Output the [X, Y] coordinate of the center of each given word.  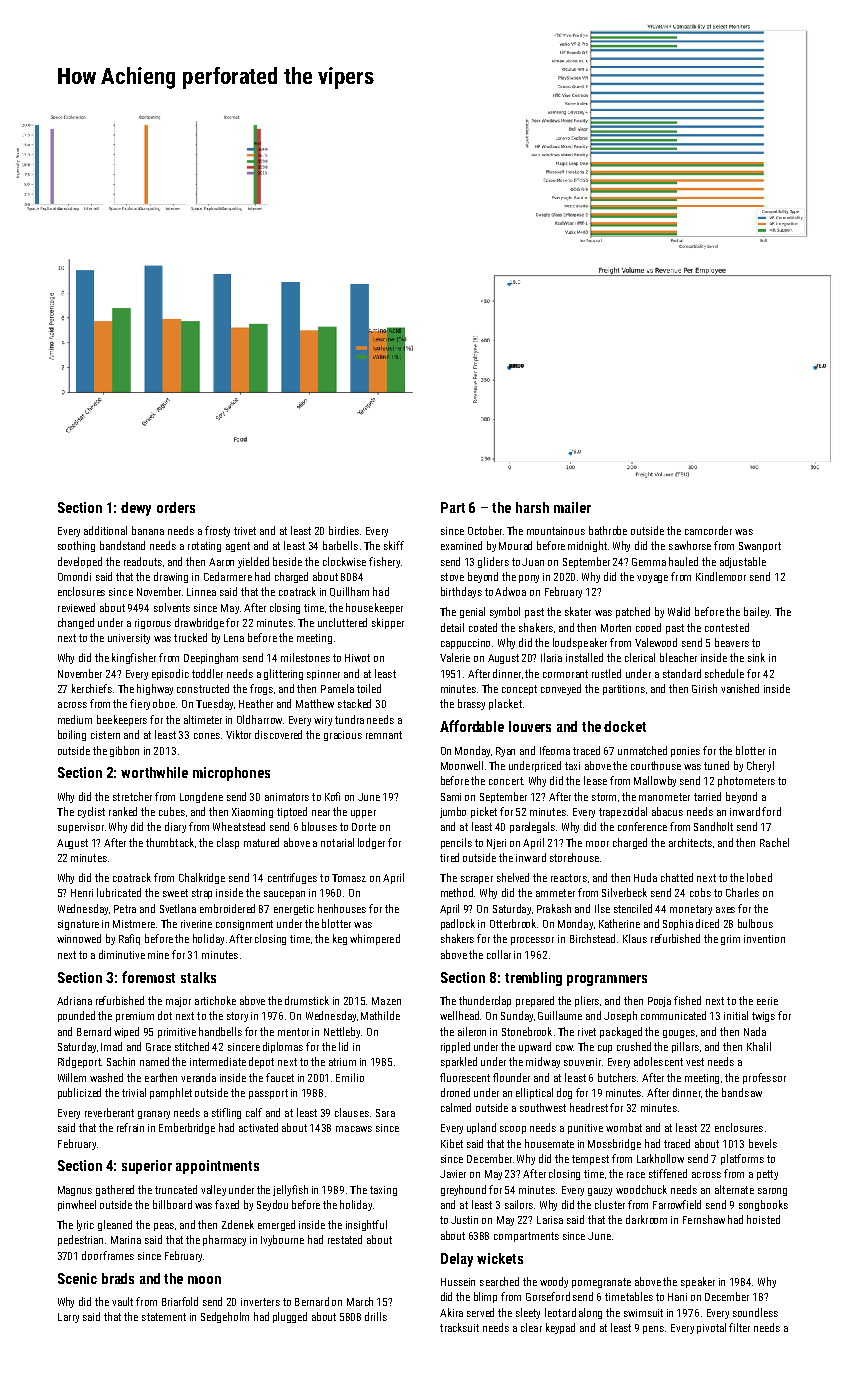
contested [727, 627]
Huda [645, 877]
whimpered [375, 939]
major [178, 1002]
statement [164, 1317]
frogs [261, 689]
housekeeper [374, 608]
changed [76, 623]
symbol [505, 612]
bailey [756, 612]
